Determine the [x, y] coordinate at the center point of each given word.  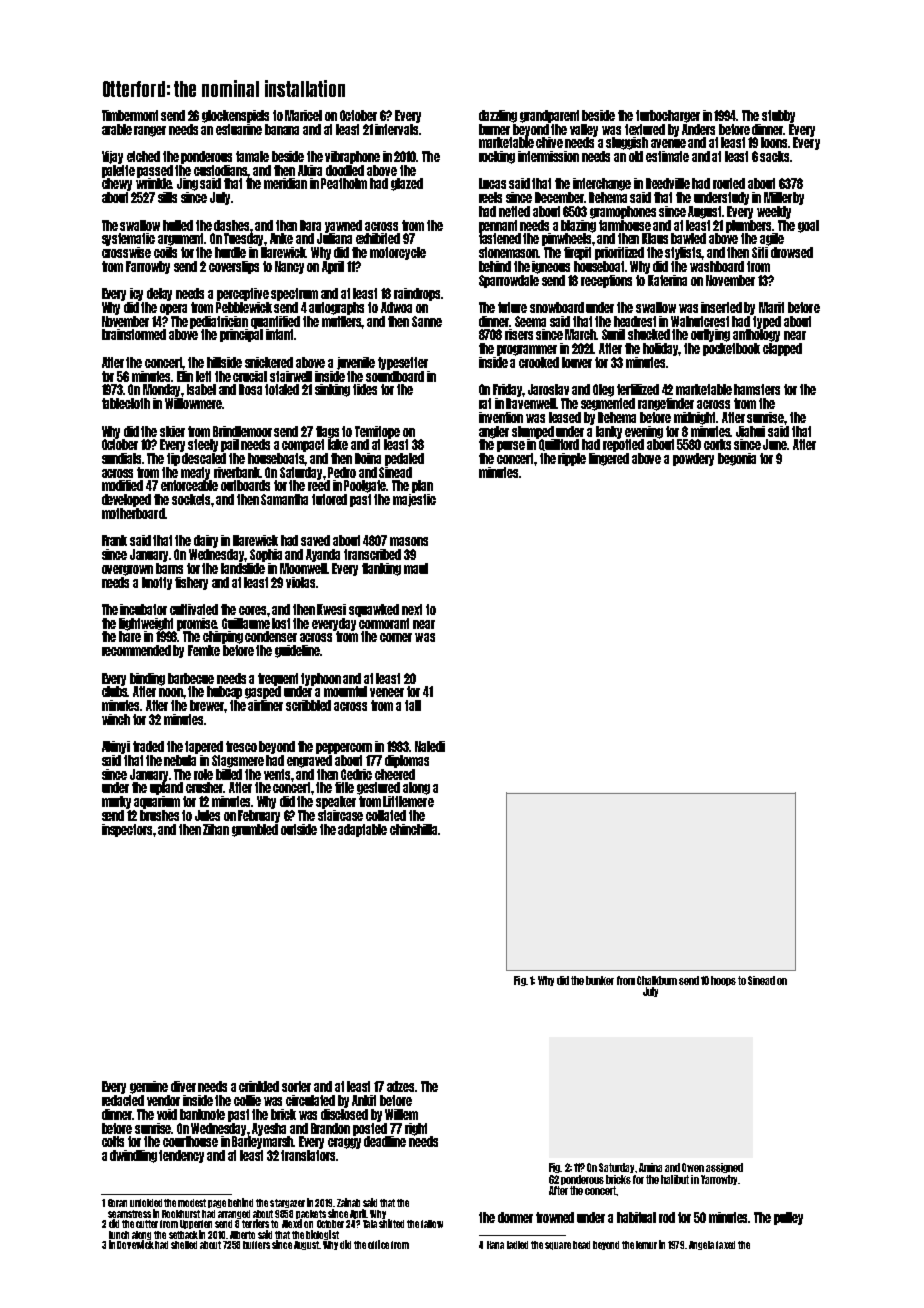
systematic [128, 239]
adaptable [362, 830]
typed [767, 322]
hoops [723, 981]
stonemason [509, 252]
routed [729, 183]
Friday [508, 390]
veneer [387, 692]
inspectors [128, 830]
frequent [278, 679]
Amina [650, 1167]
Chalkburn [657, 980]
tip [173, 459]
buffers [256, 1245]
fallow [432, 1224]
